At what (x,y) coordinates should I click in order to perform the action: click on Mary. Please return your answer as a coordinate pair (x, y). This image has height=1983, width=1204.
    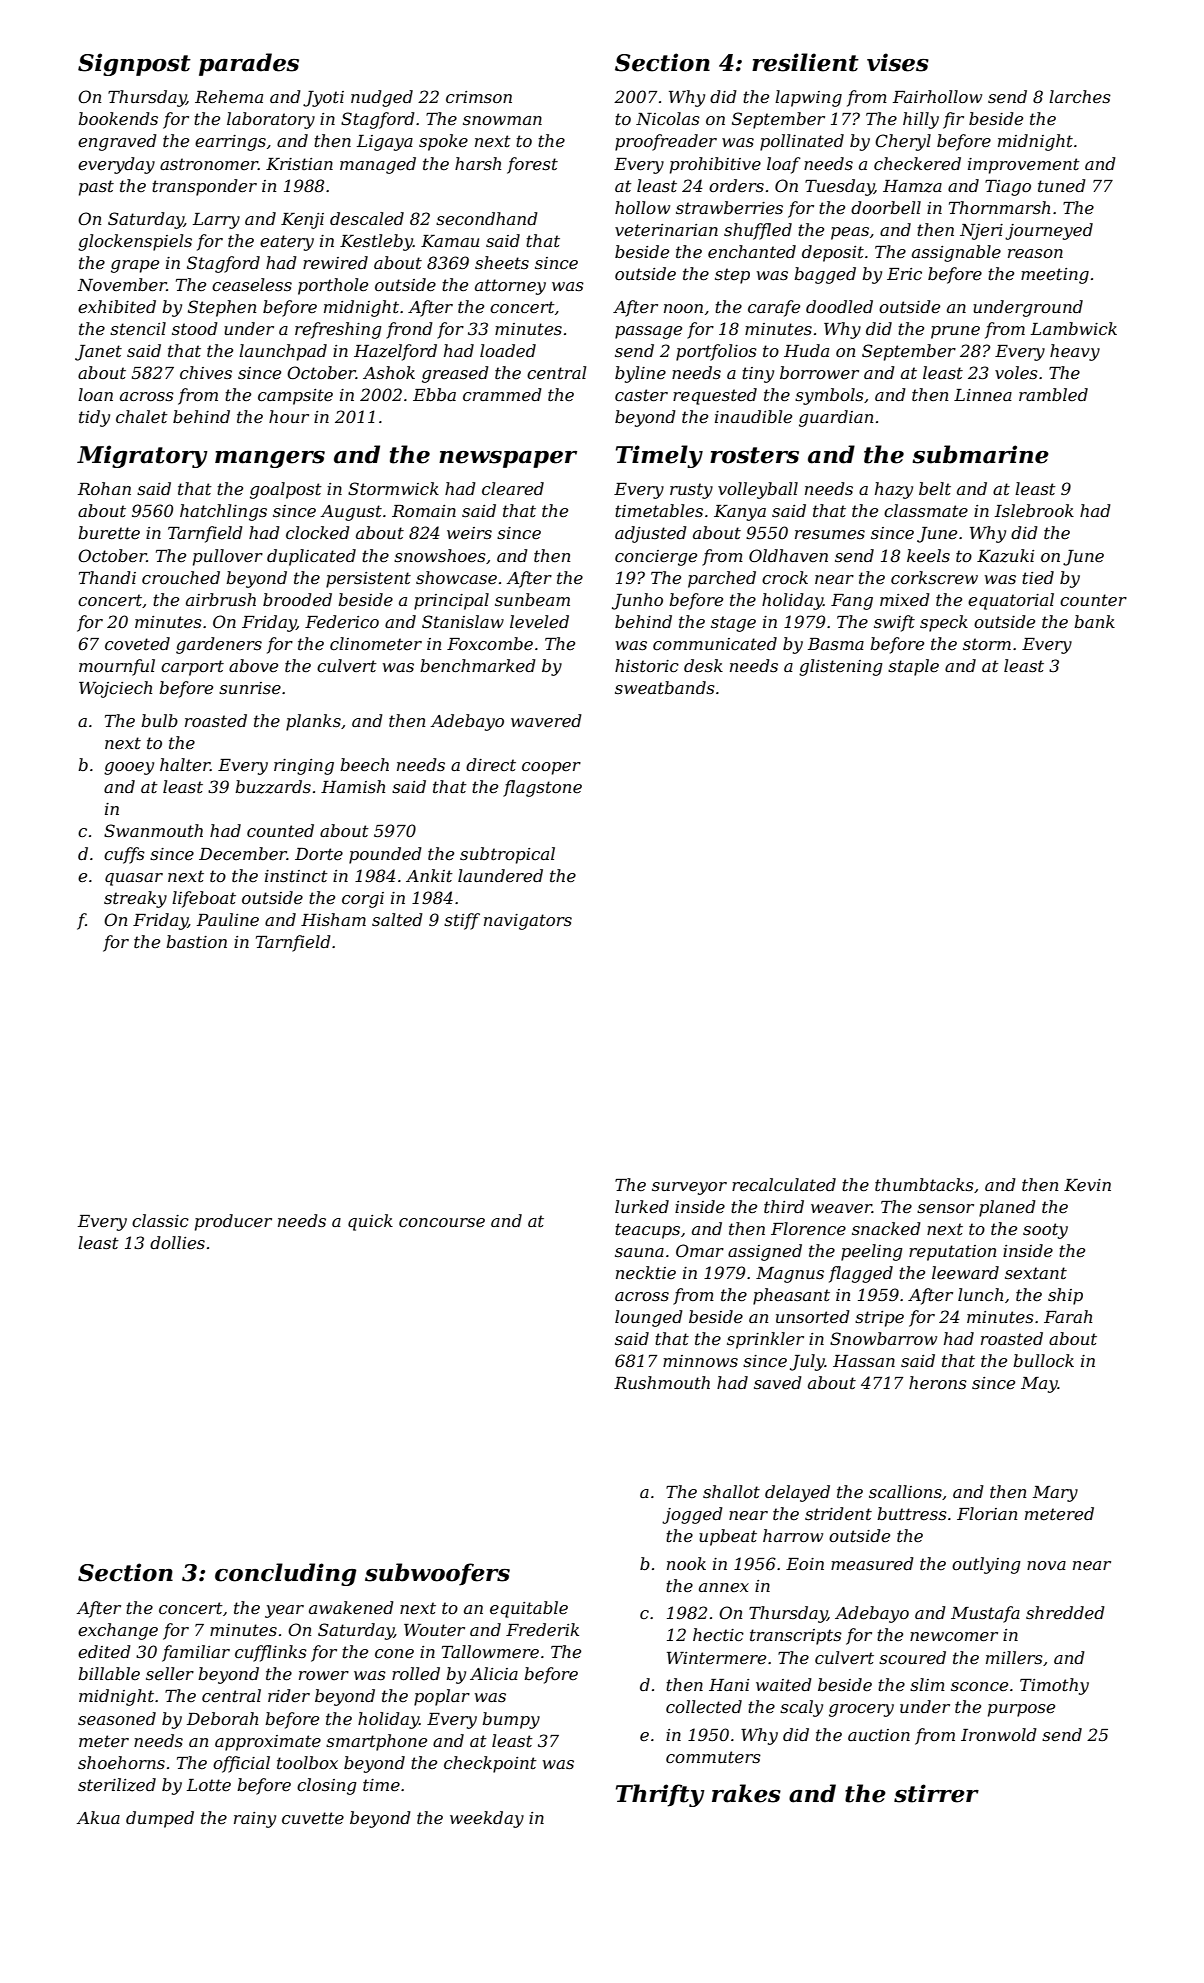
    Looking at the image, I should click on (1055, 1494).
